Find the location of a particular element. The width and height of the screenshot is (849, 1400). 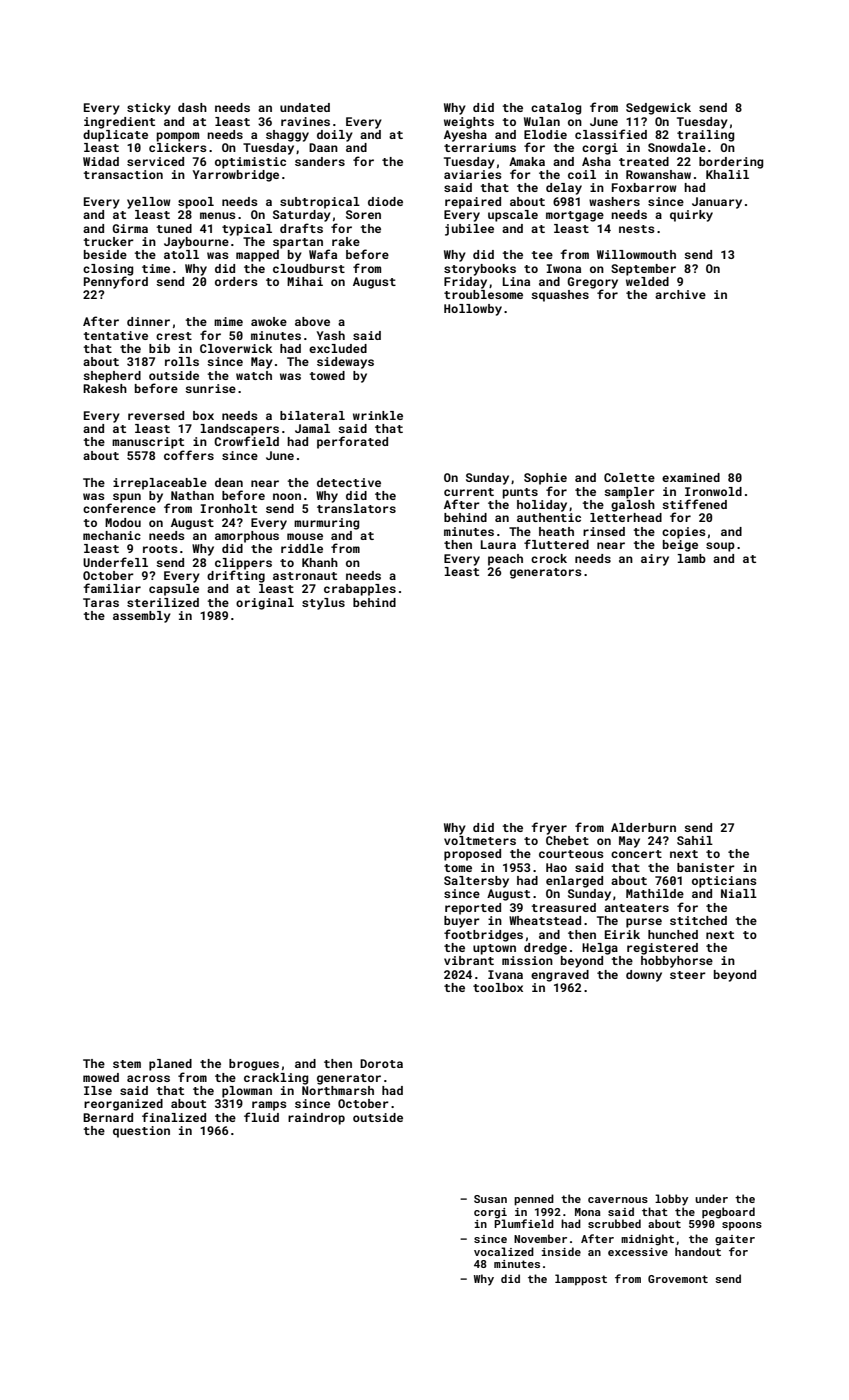

Dorota is located at coordinates (381, 1063).
